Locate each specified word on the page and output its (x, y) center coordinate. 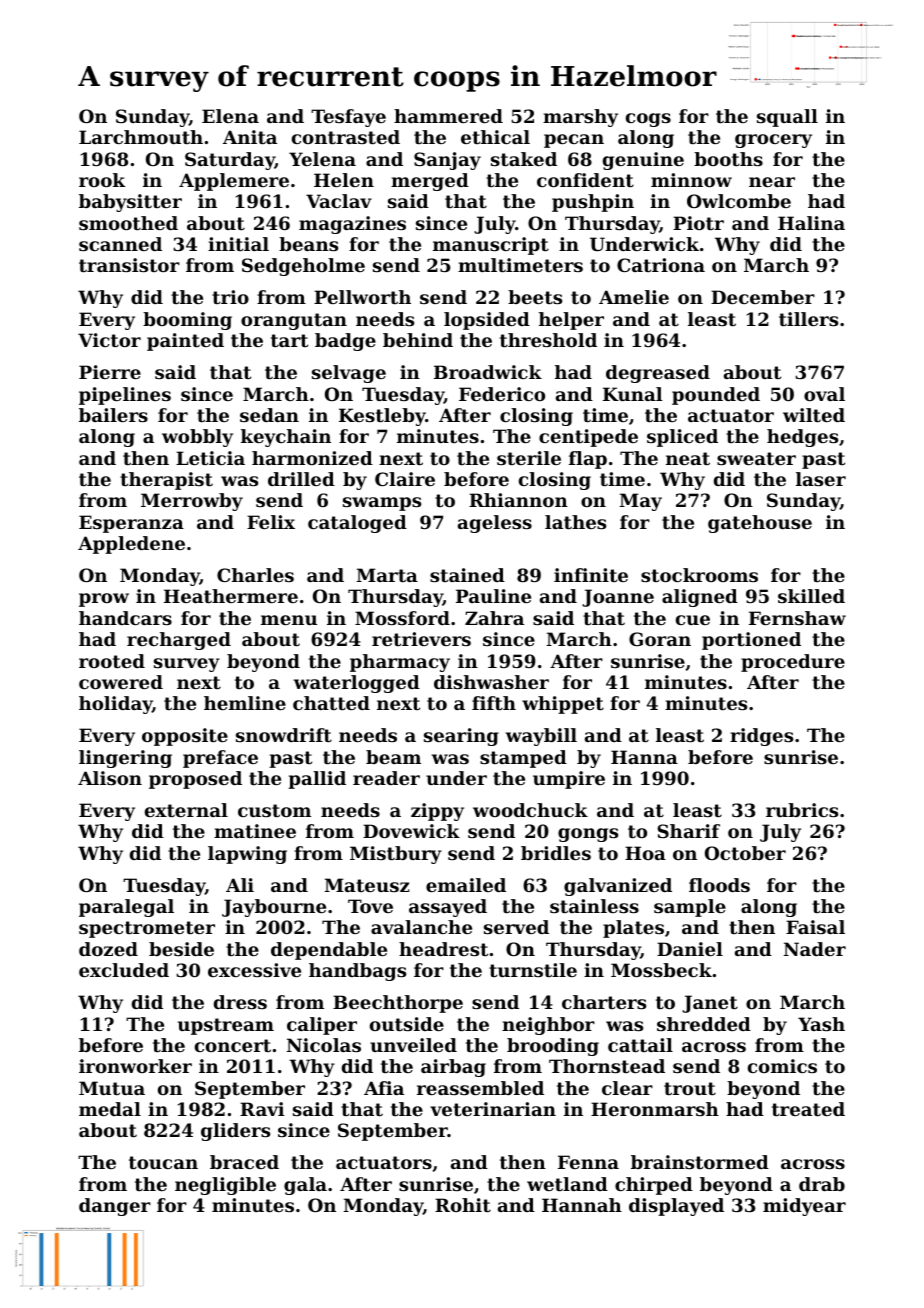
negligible (225, 1186)
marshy (580, 118)
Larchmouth (141, 137)
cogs (648, 120)
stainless (594, 906)
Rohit (463, 1205)
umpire (569, 780)
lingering (125, 759)
